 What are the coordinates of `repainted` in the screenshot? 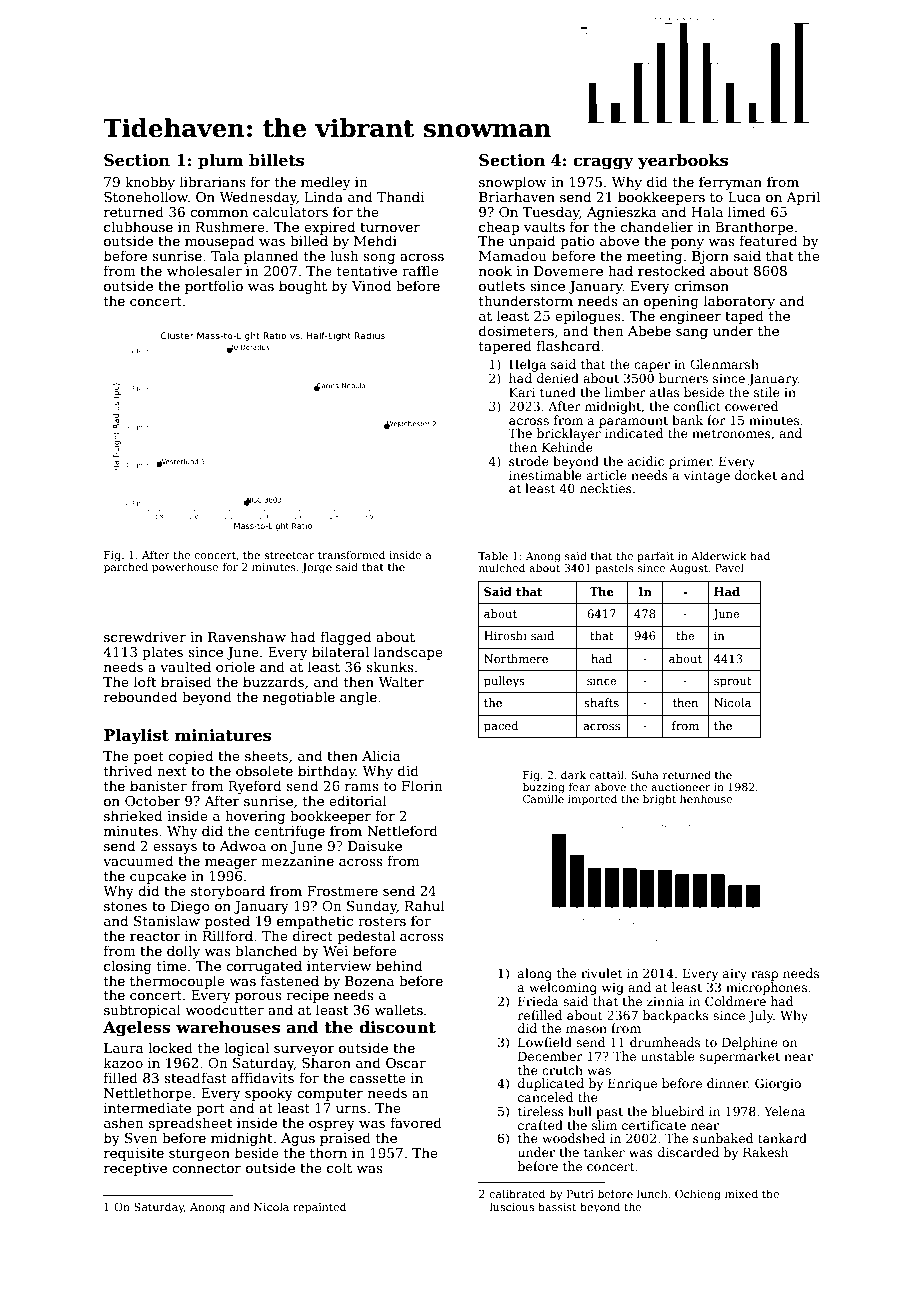 It's located at (319, 1208).
